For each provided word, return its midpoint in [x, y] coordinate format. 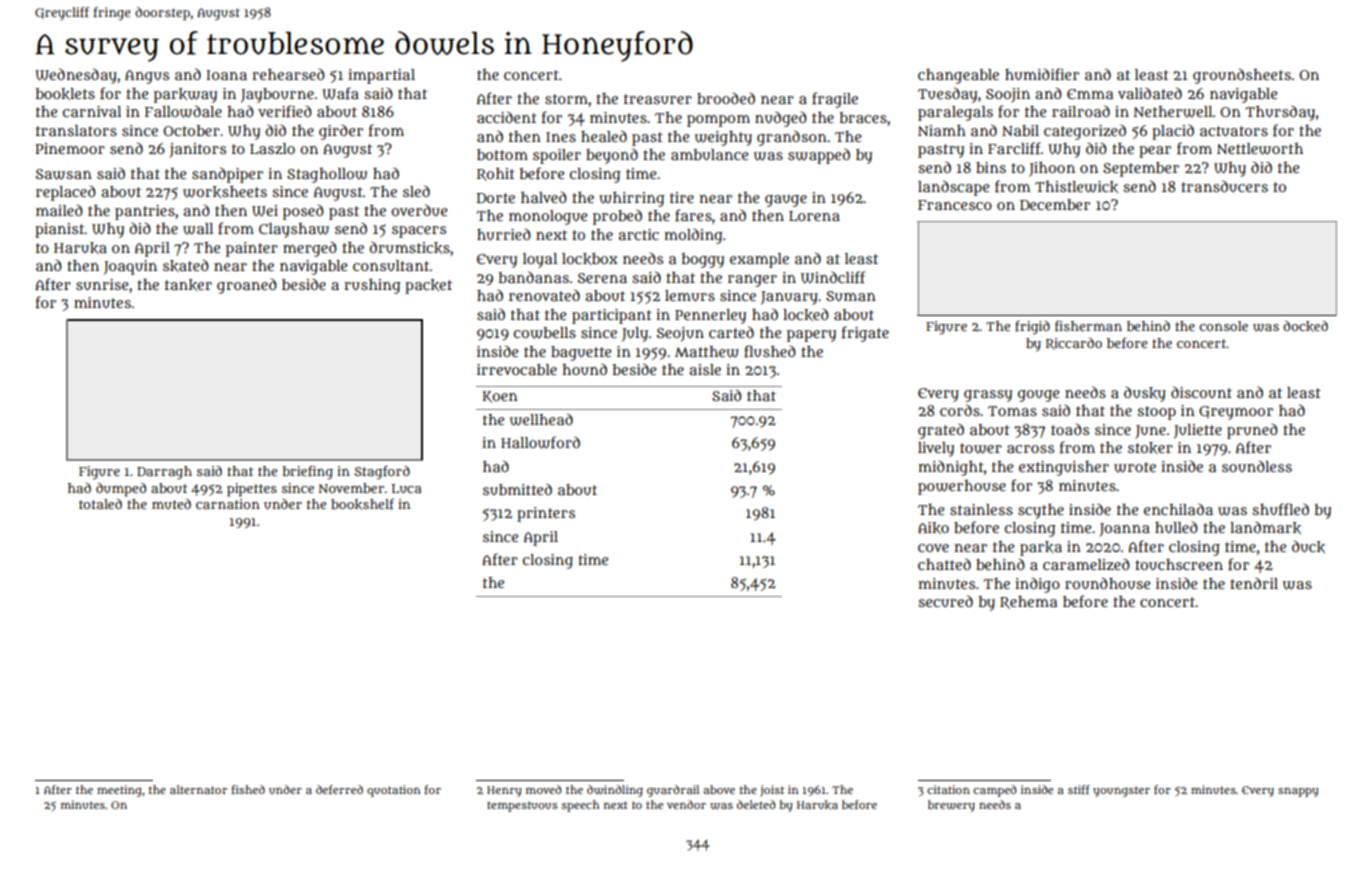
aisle [705, 369]
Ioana [226, 75]
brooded [726, 98]
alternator [198, 789]
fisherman [1088, 325]
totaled [100, 504]
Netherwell [1173, 112]
